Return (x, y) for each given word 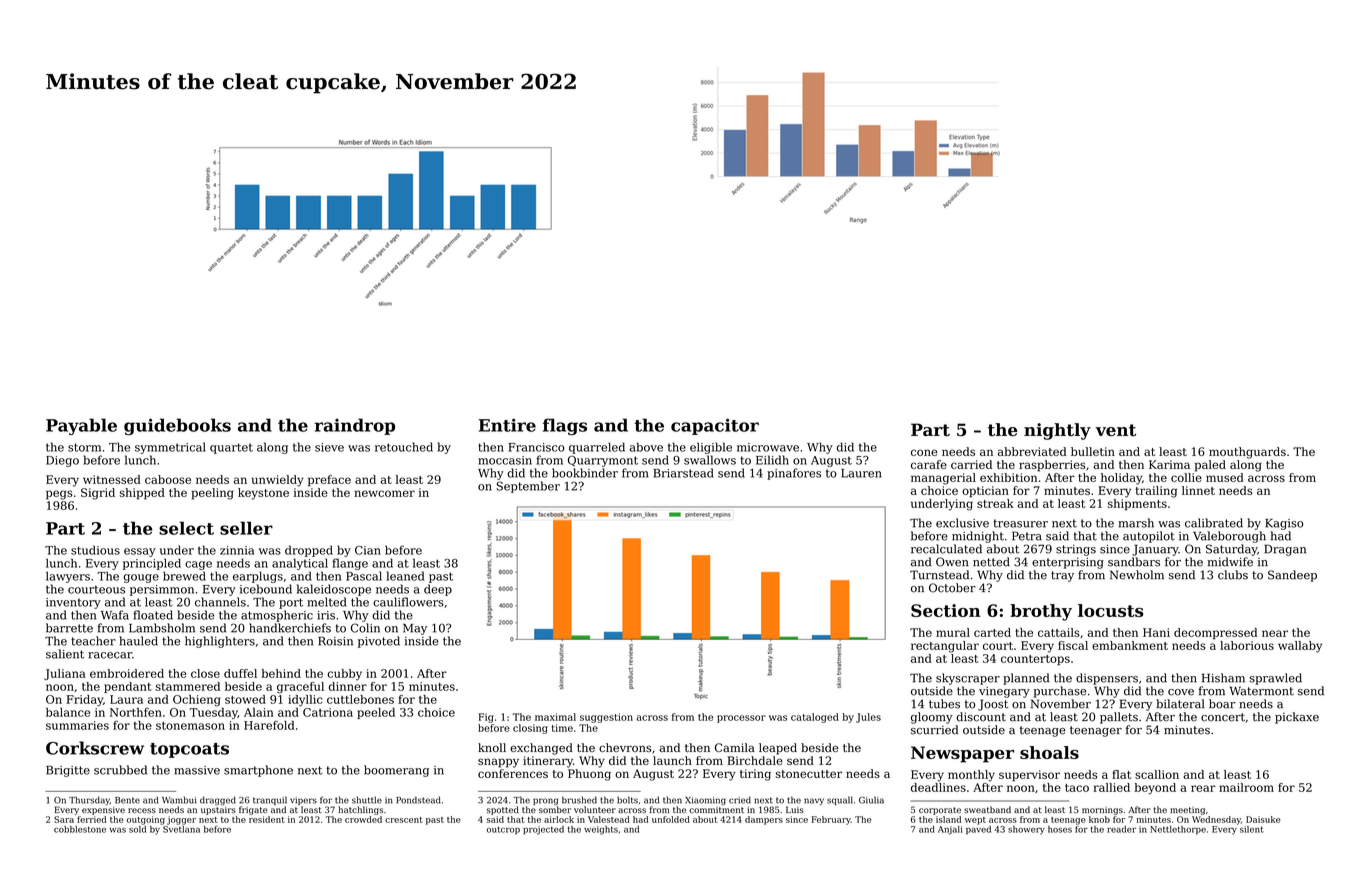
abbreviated (1032, 451)
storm (84, 447)
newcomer (384, 493)
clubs (1233, 575)
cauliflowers (408, 602)
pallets (1119, 718)
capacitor (715, 426)
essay (140, 552)
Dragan (1285, 550)
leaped (778, 749)
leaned (405, 576)
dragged (218, 800)
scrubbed (120, 770)
